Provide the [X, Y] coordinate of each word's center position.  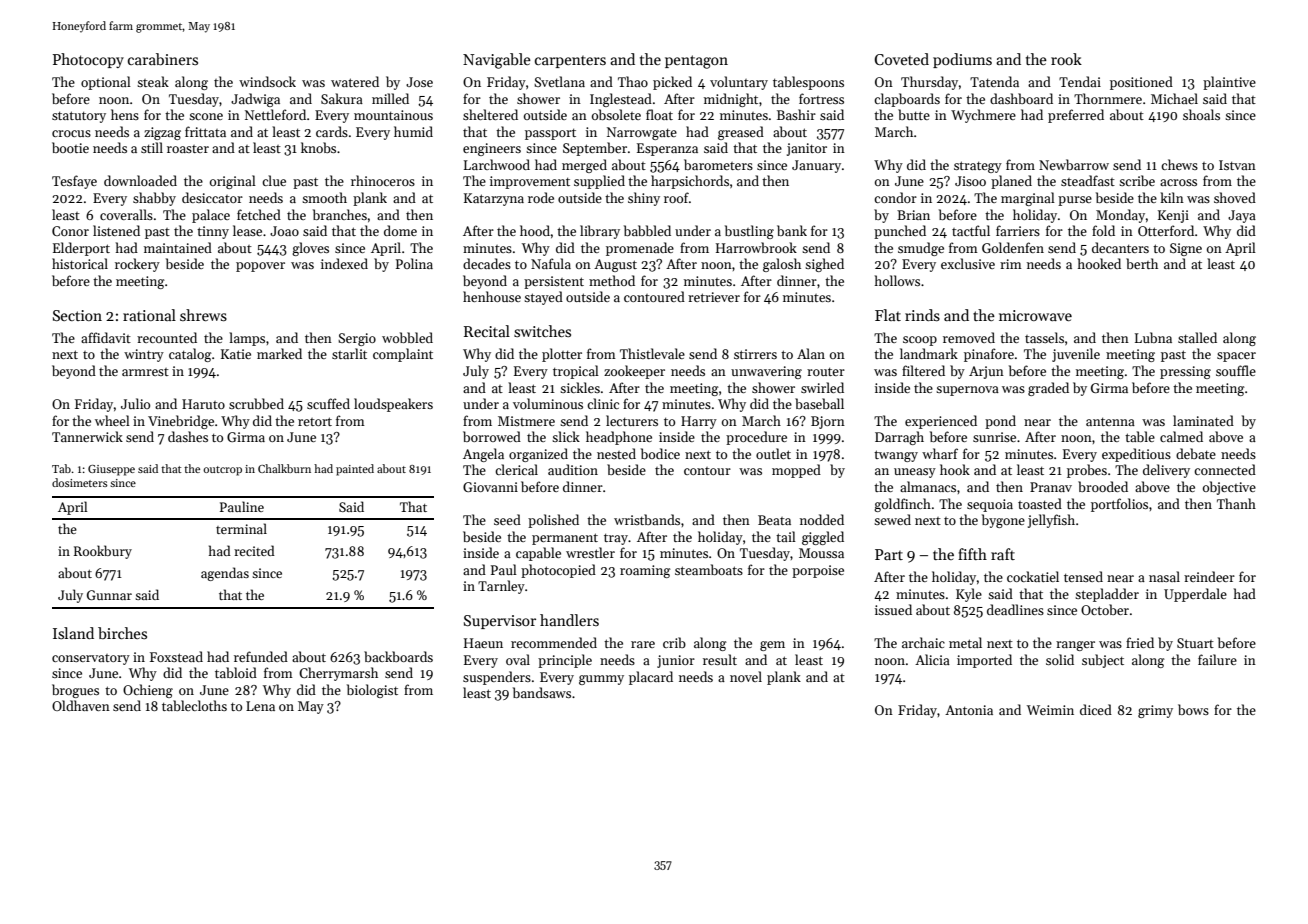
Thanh [1236, 503]
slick [566, 436]
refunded [261, 656]
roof [676, 197]
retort [315, 421]
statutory [79, 117]
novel [746, 676]
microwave [1035, 315]
